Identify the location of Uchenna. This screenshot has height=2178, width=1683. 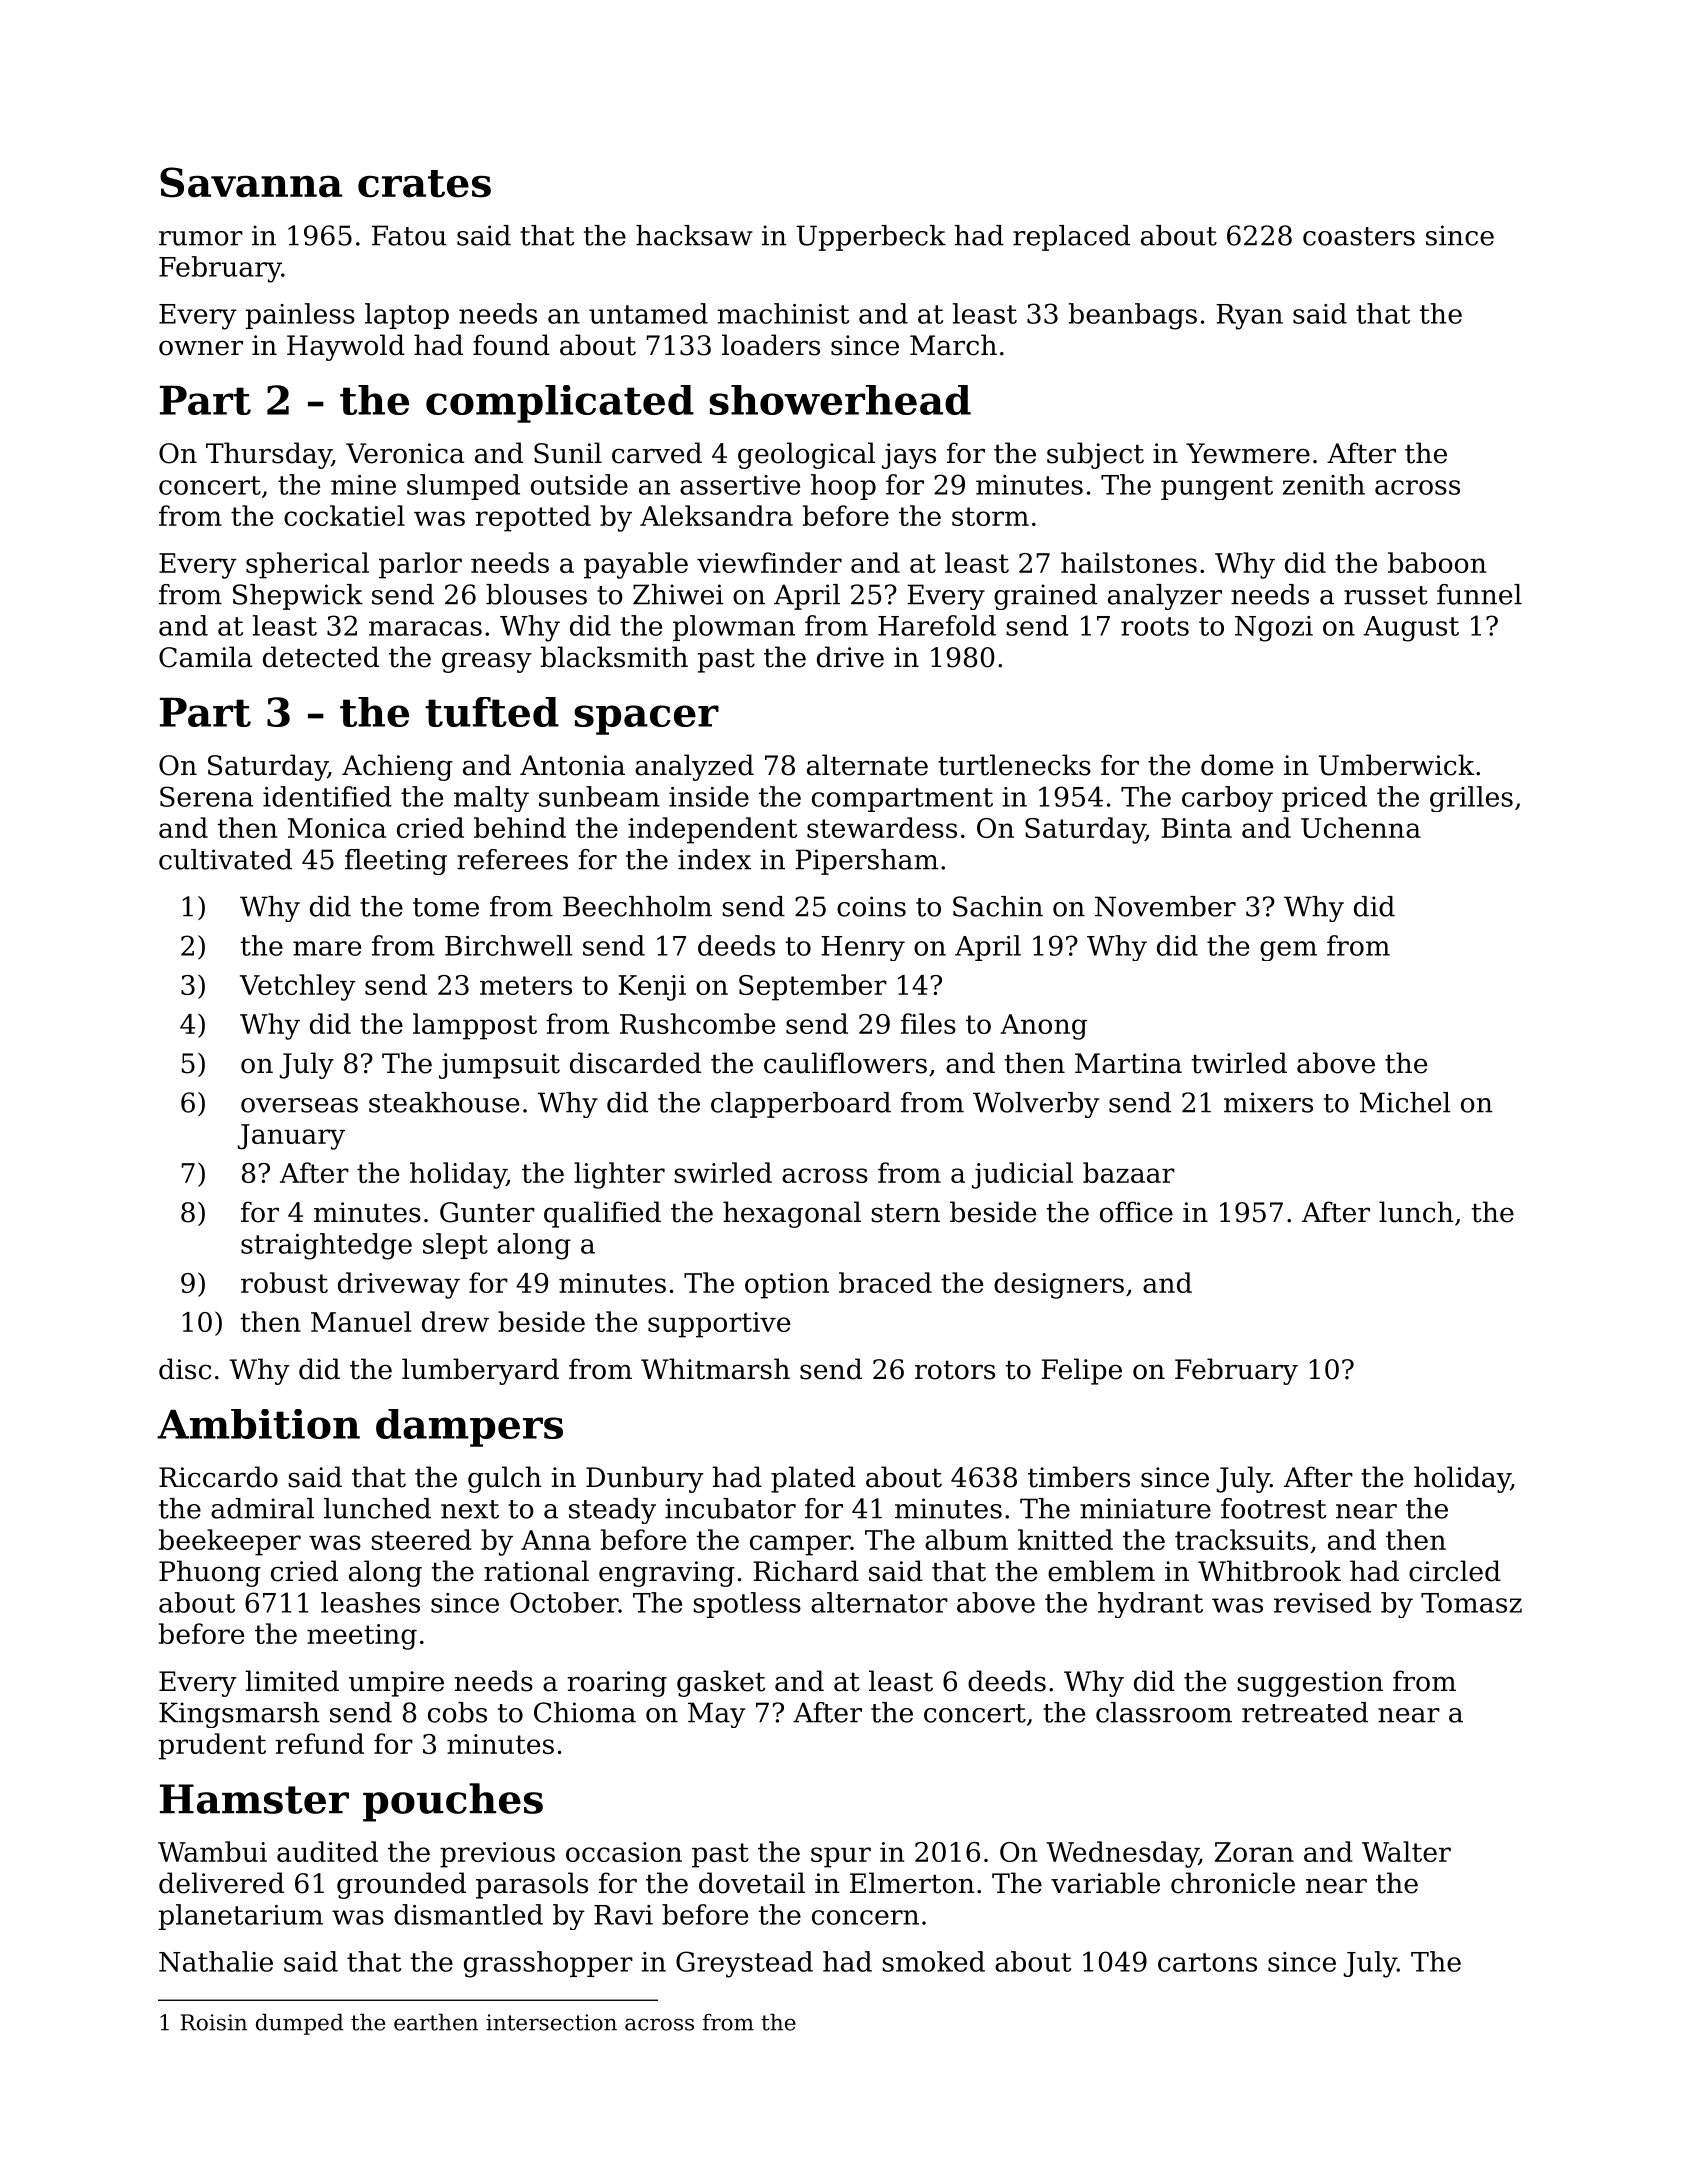
(1361, 827).
